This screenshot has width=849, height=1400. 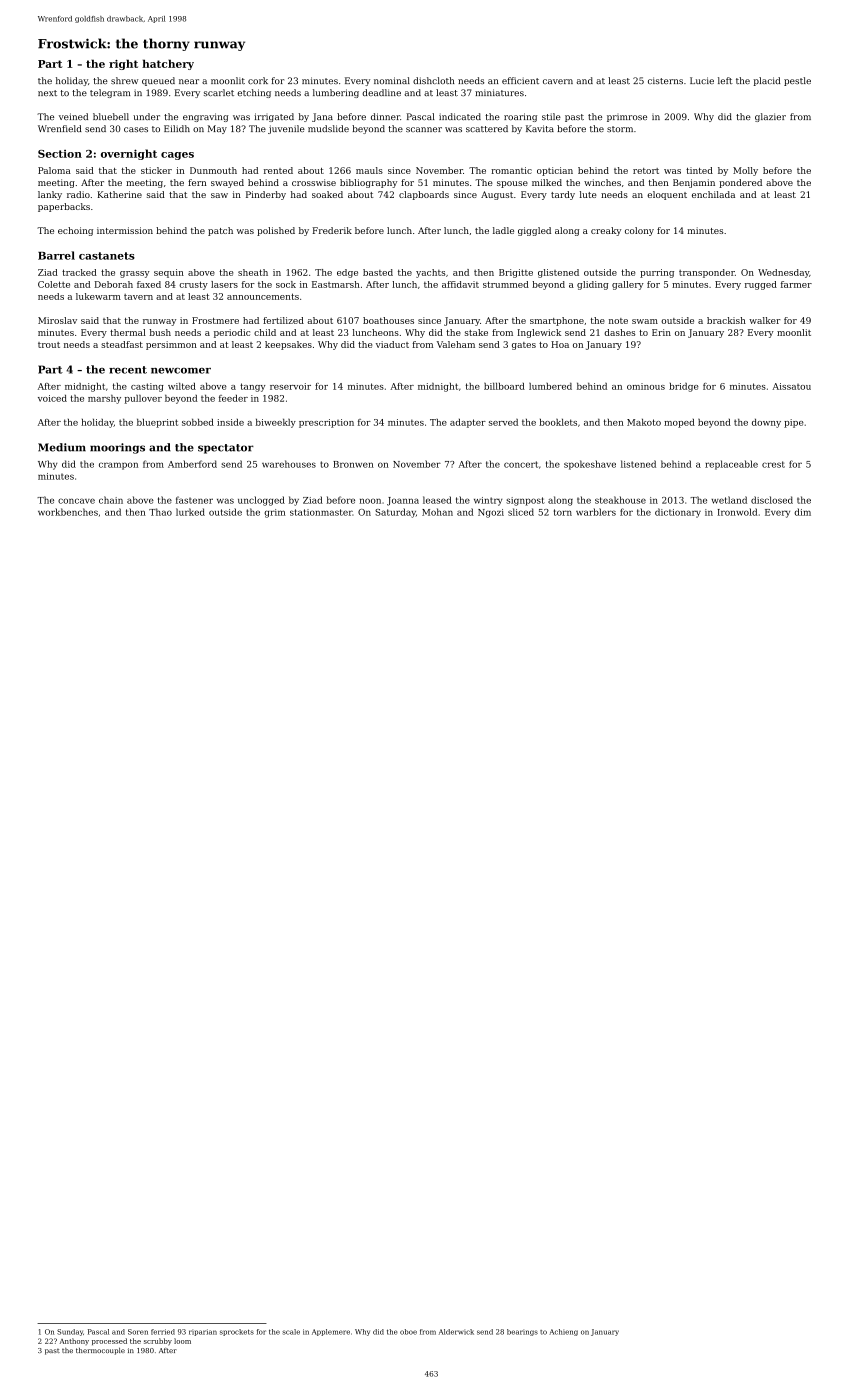 What do you see at coordinates (163, 1332) in the screenshot?
I see `ferried` at bounding box center [163, 1332].
